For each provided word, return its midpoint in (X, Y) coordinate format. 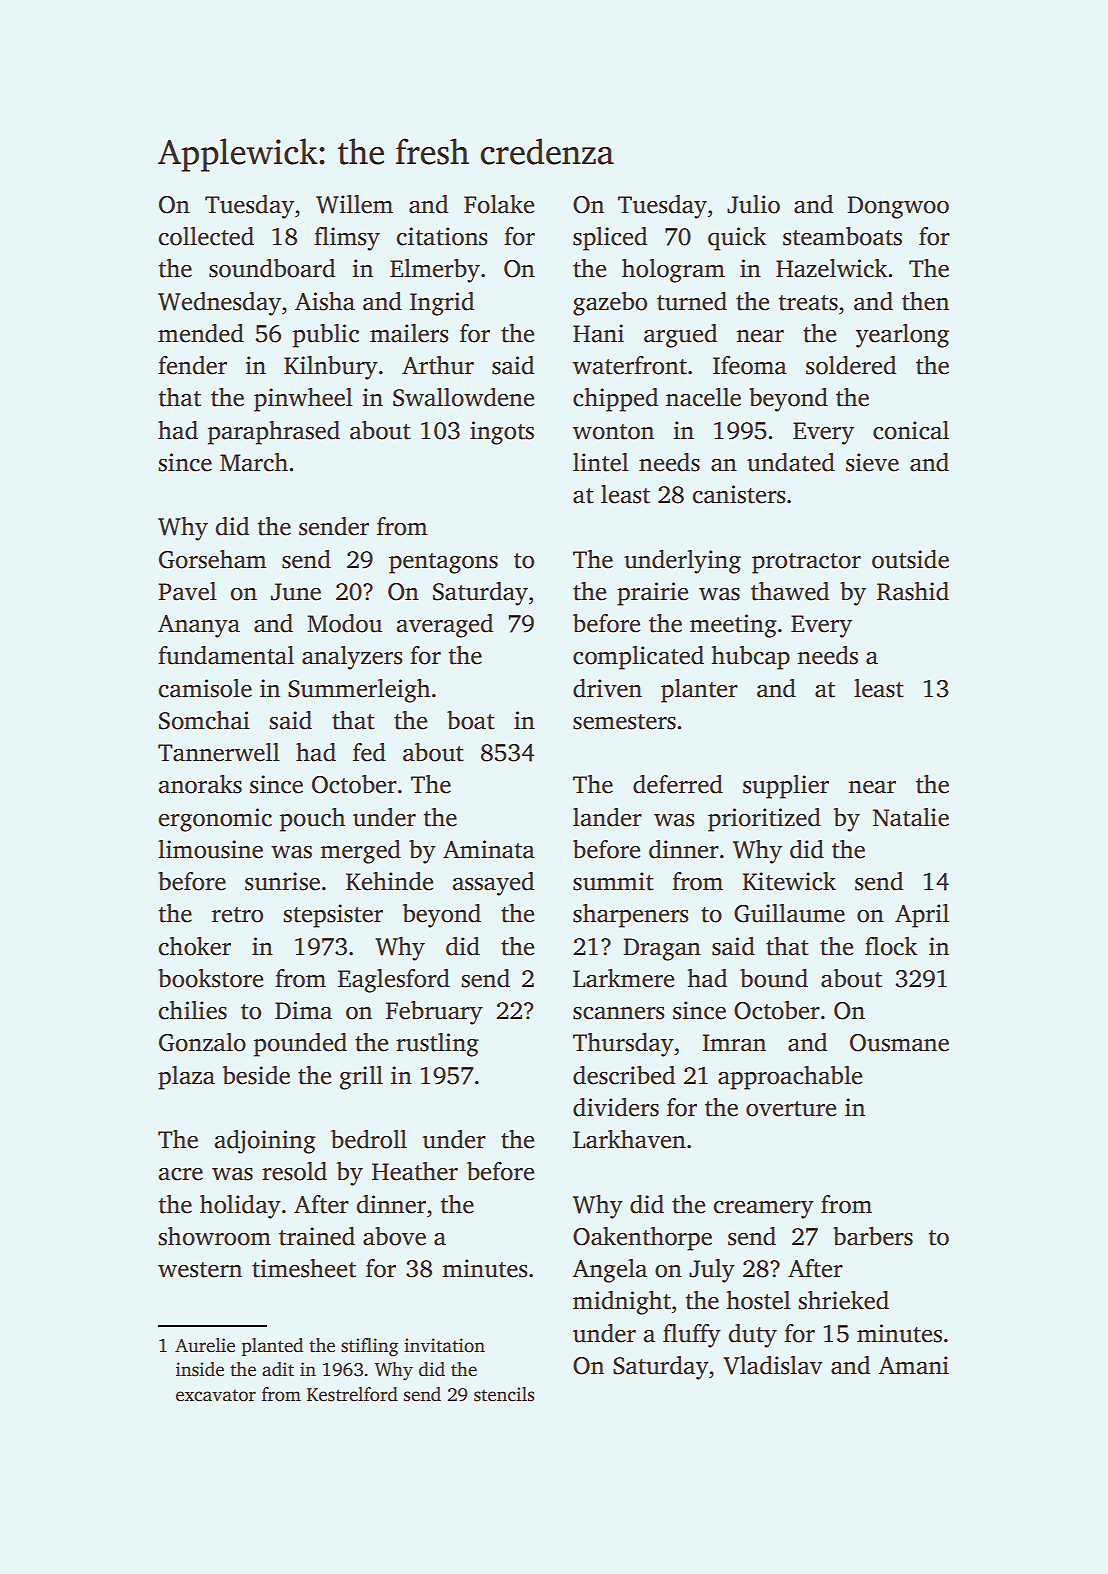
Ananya (199, 626)
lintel (601, 462)
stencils (504, 1394)
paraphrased (273, 433)
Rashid (913, 591)
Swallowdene (463, 397)
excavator (216, 1395)
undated (791, 462)
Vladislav (773, 1365)
